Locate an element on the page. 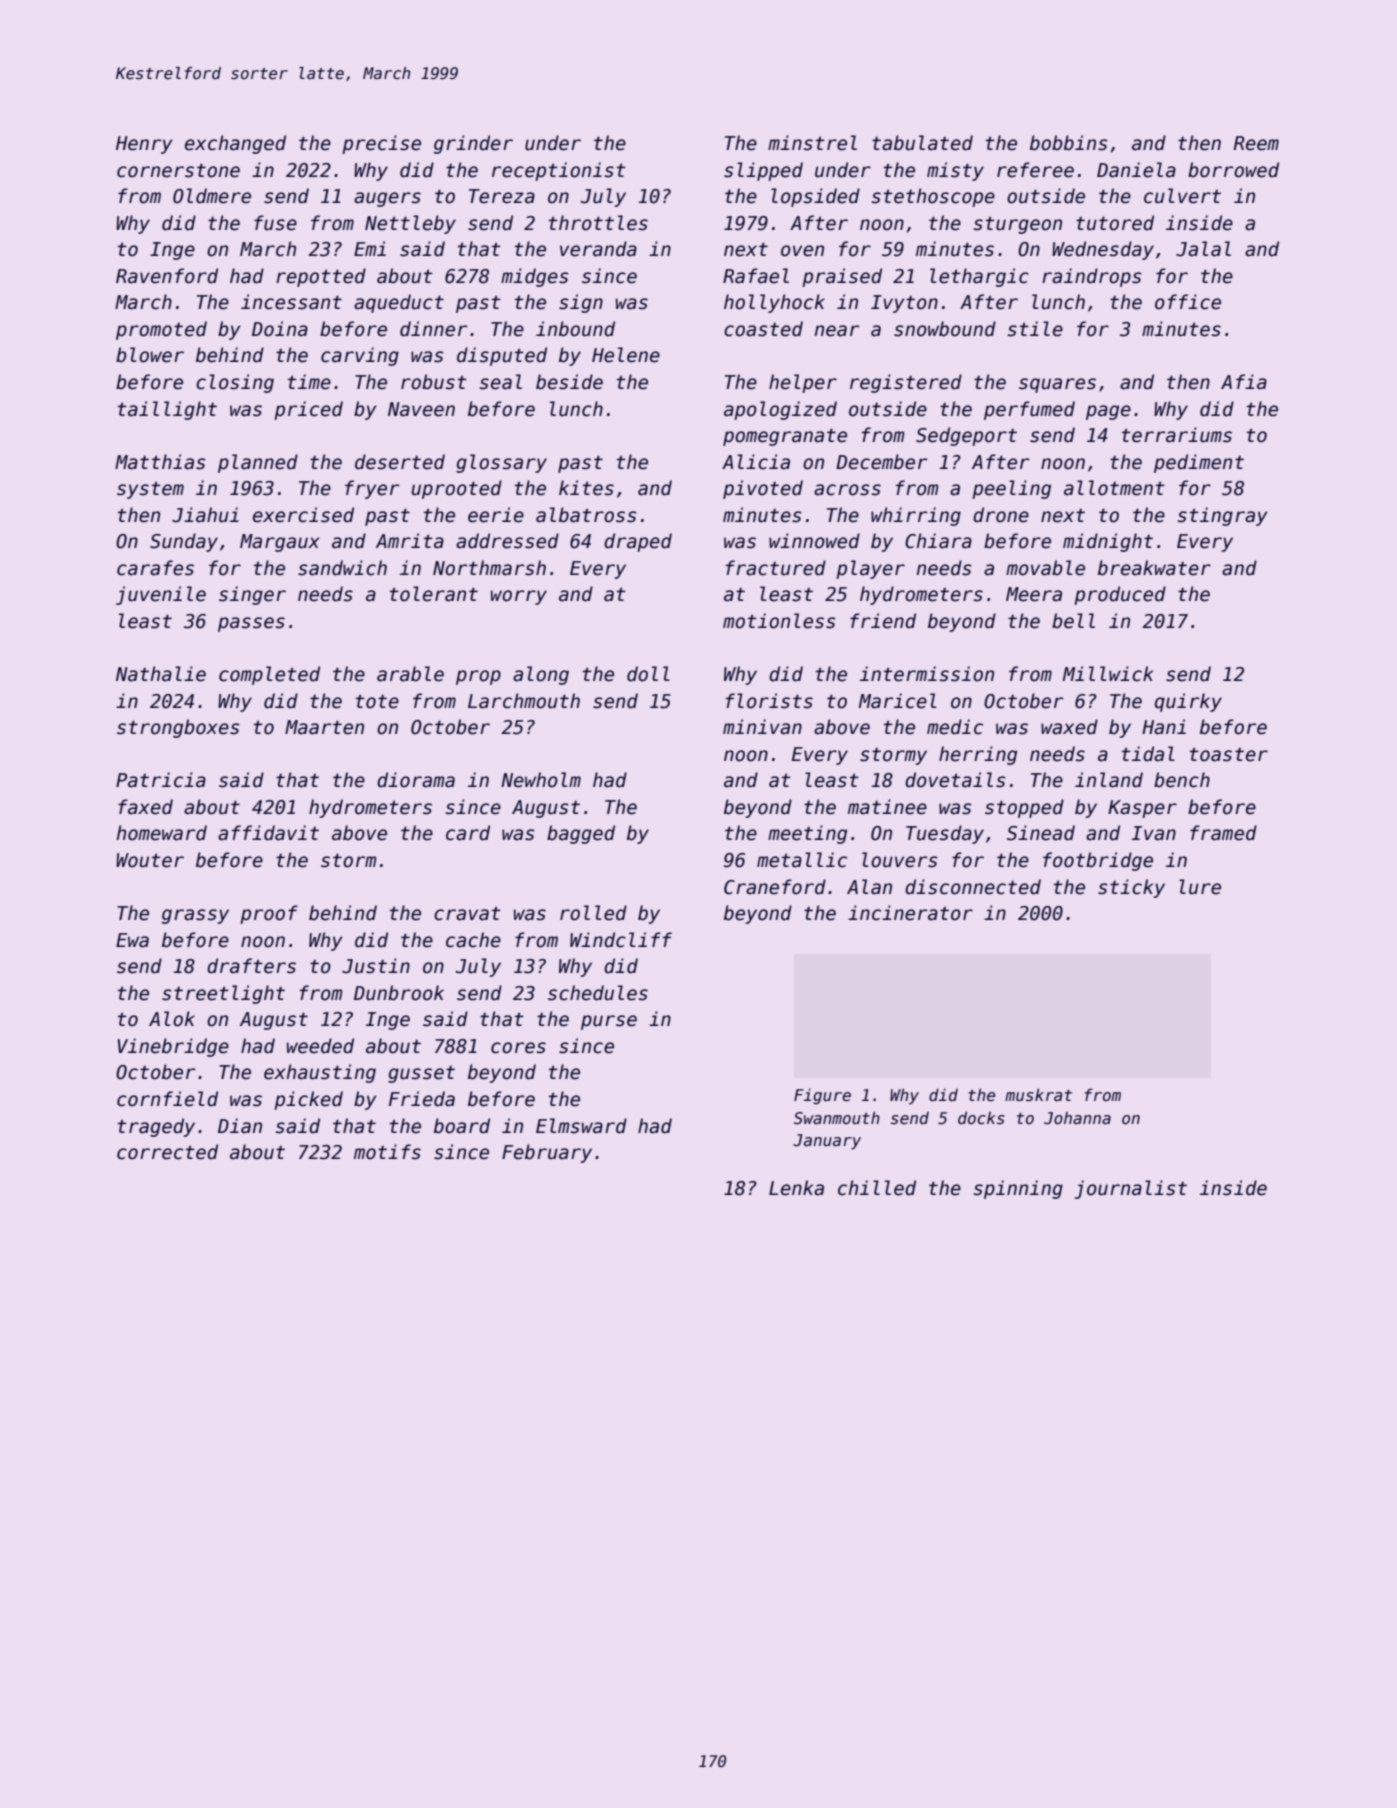 The width and height of the image is (1397, 1808). Lenka is located at coordinates (796, 1188).
